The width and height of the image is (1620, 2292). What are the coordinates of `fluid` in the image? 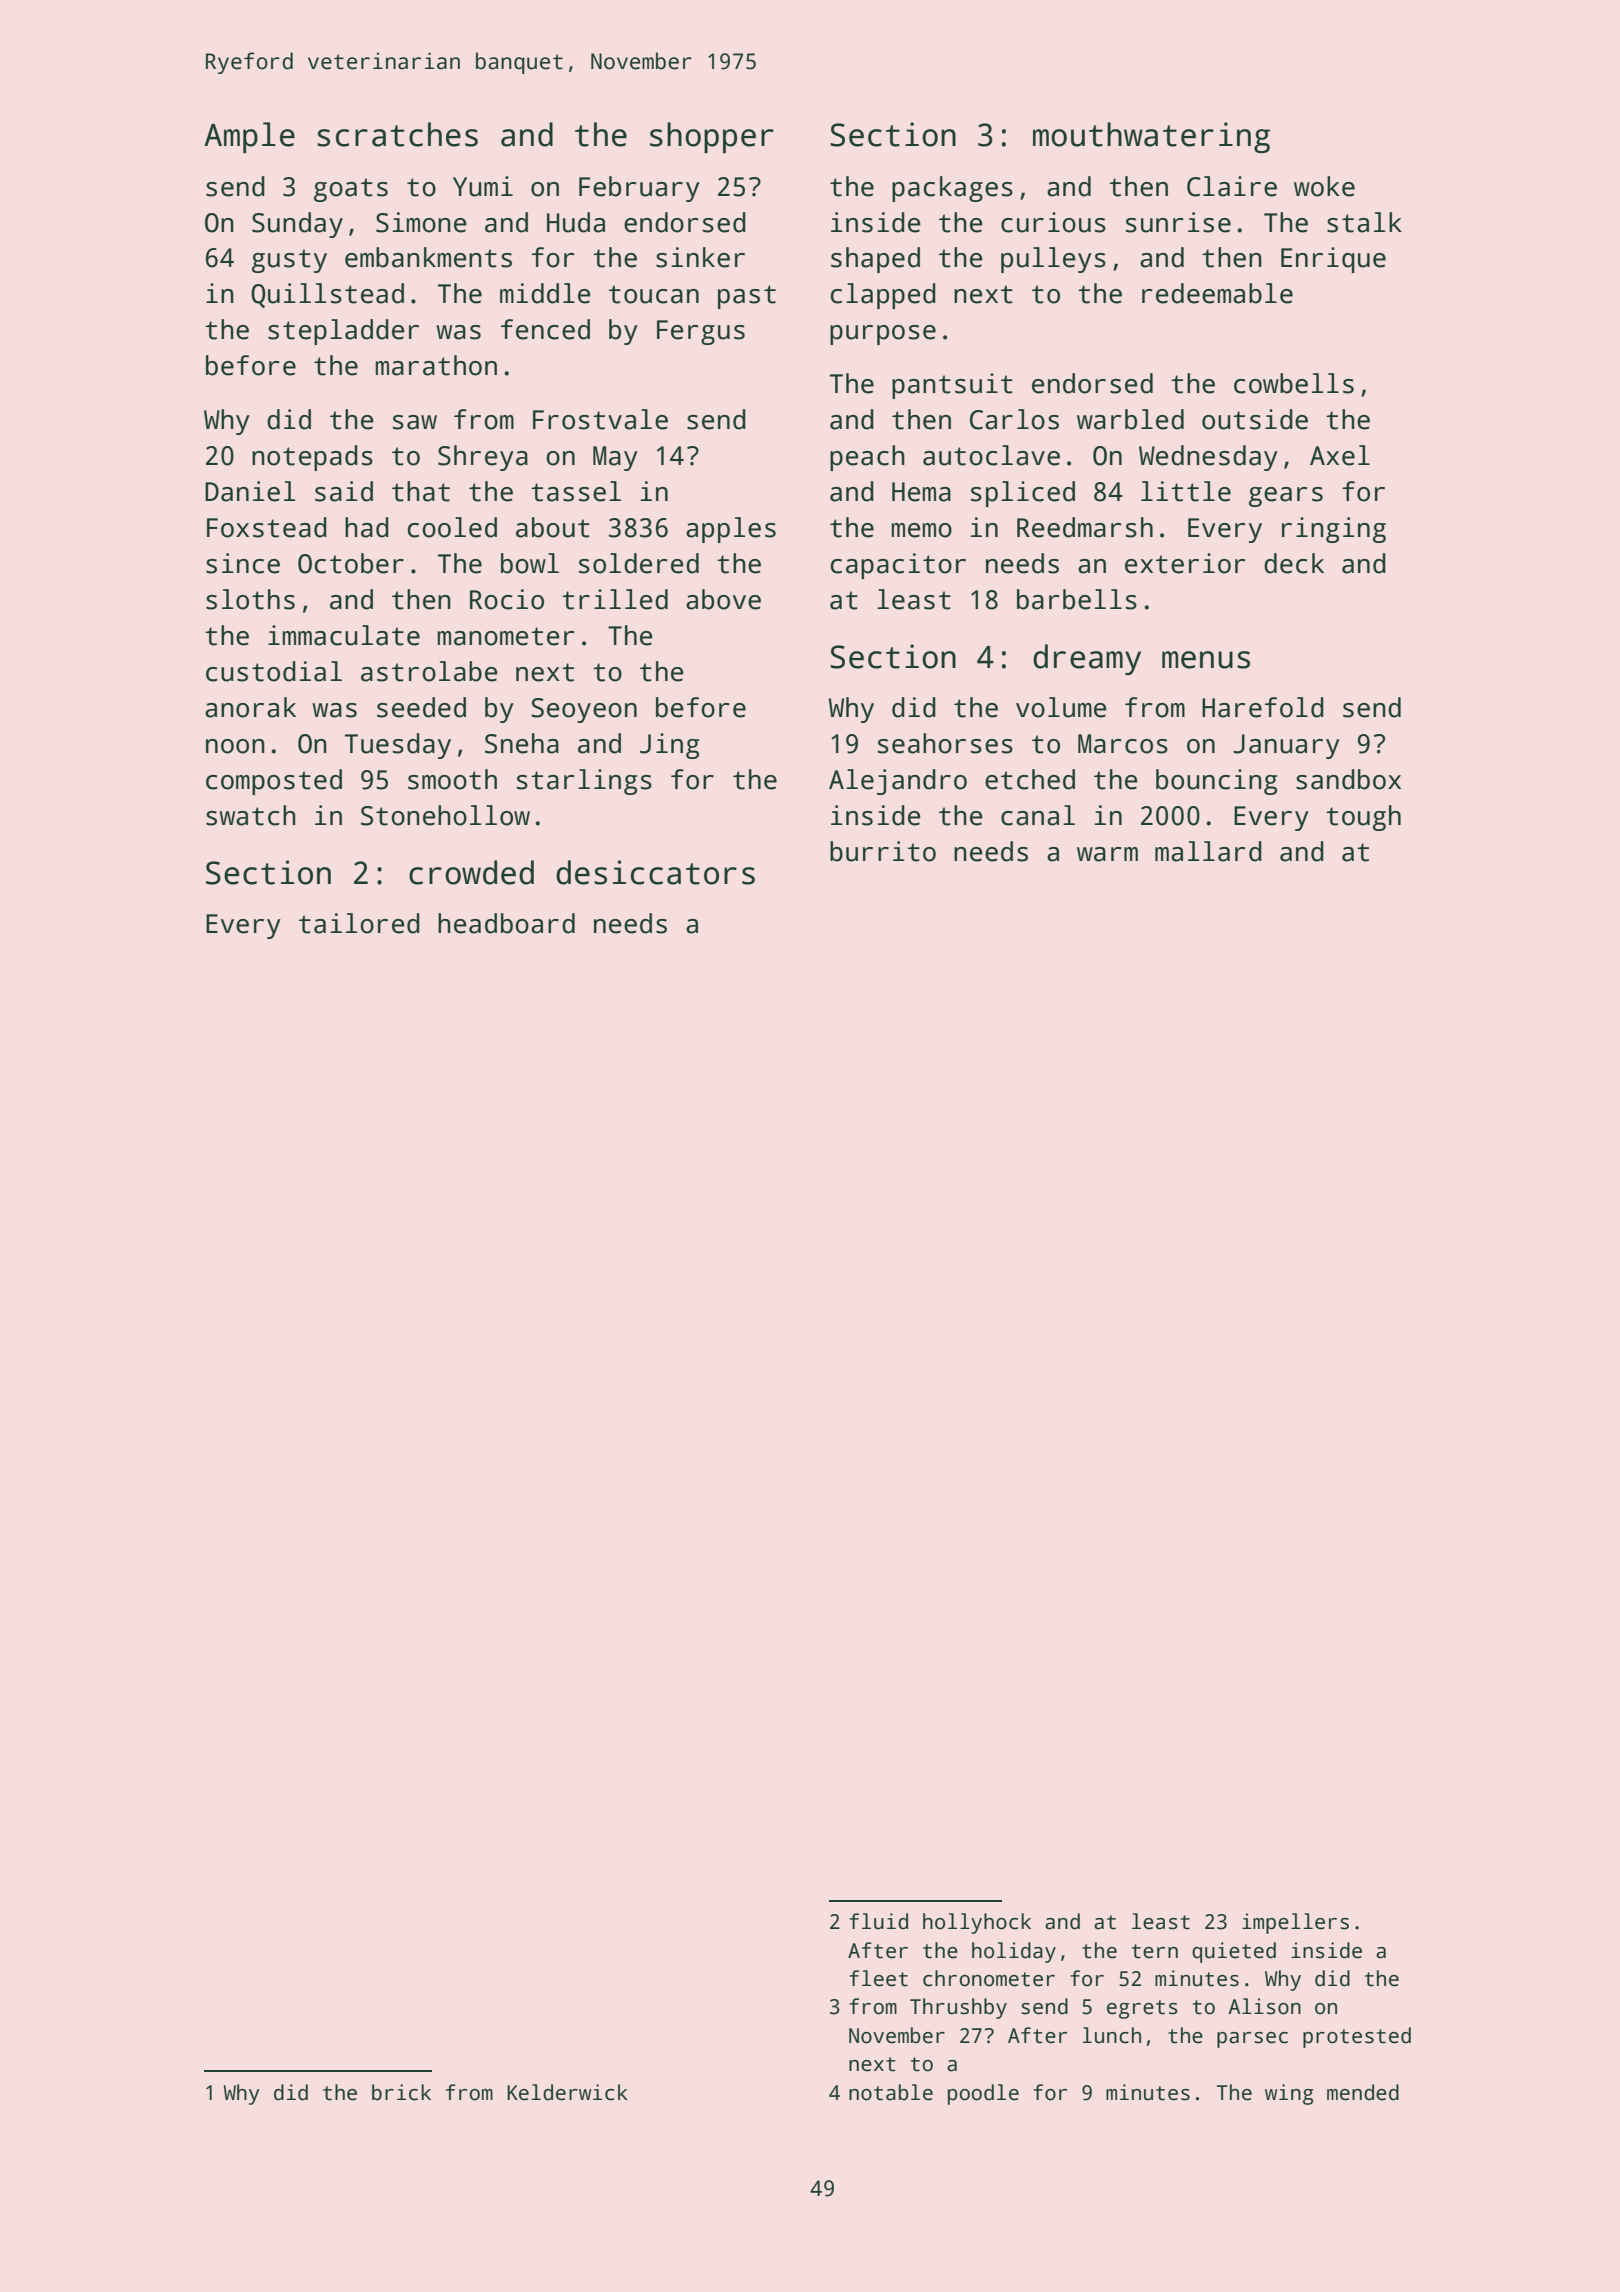 It's located at (878, 1921).
